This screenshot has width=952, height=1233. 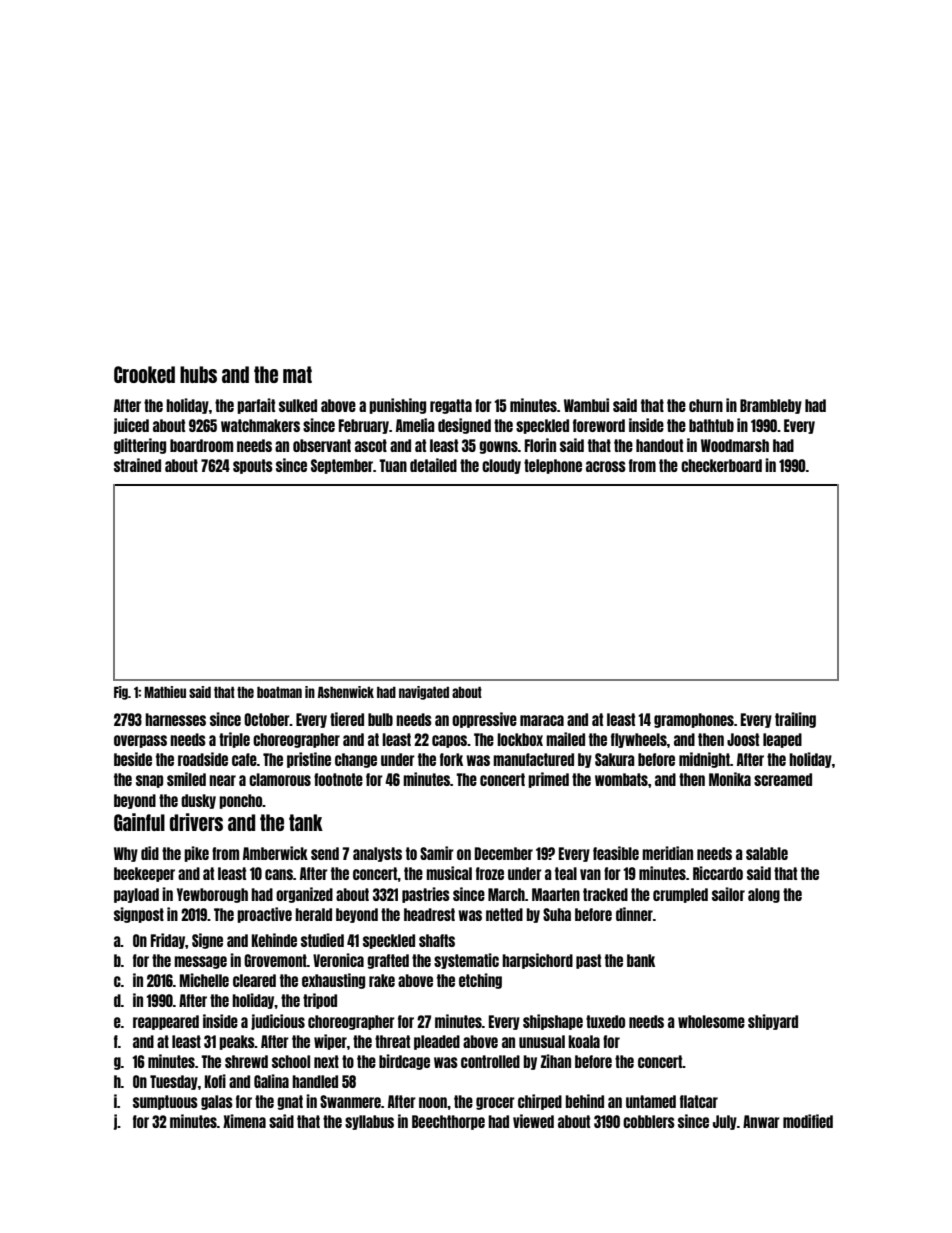 I want to click on Ximena, so click(x=244, y=1121).
